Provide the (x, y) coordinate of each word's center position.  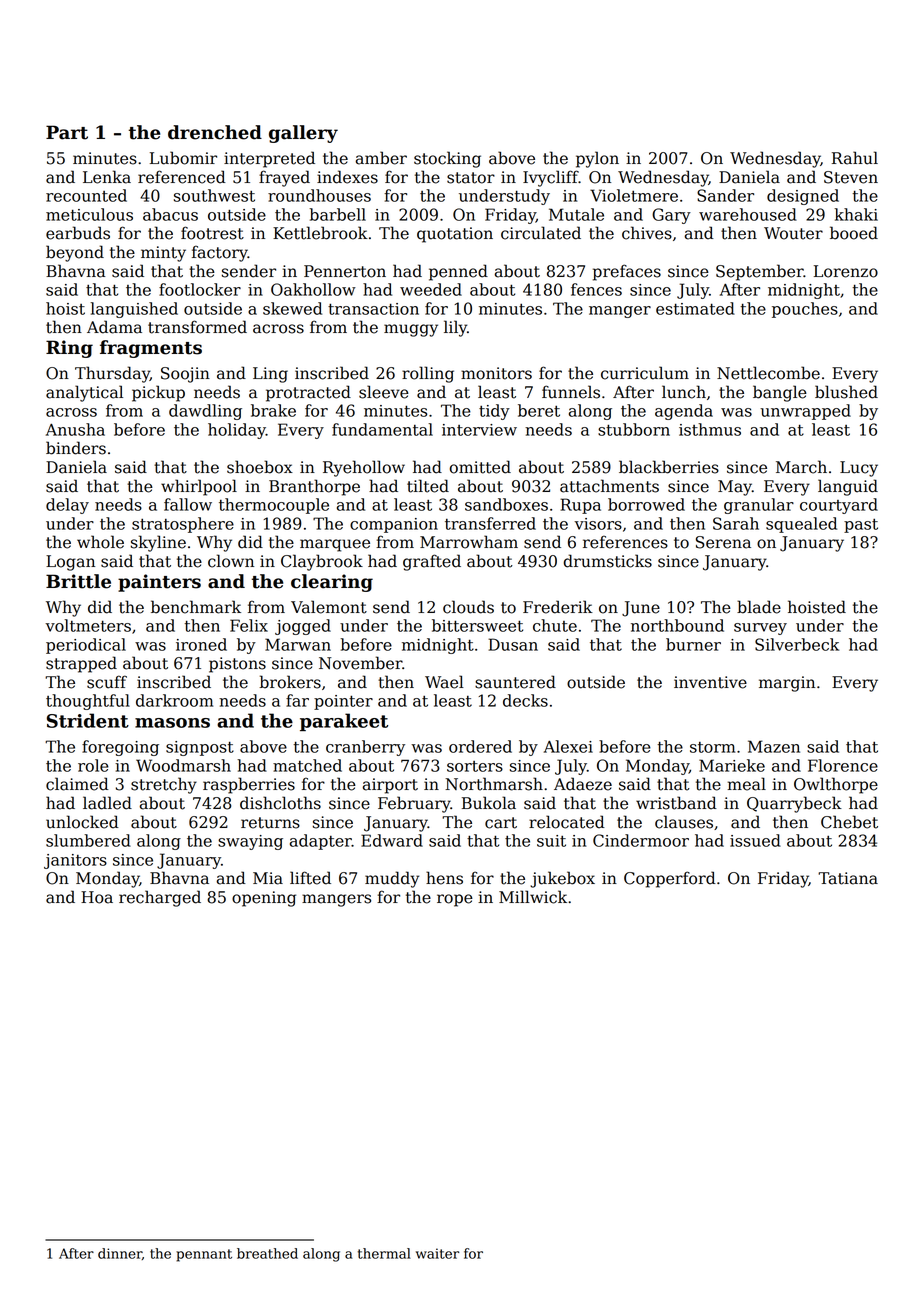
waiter (437, 1253)
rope (455, 900)
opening (264, 899)
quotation (455, 235)
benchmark (196, 607)
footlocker (200, 289)
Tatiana (848, 878)
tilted (428, 486)
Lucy (859, 469)
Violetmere (634, 195)
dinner (120, 1253)
